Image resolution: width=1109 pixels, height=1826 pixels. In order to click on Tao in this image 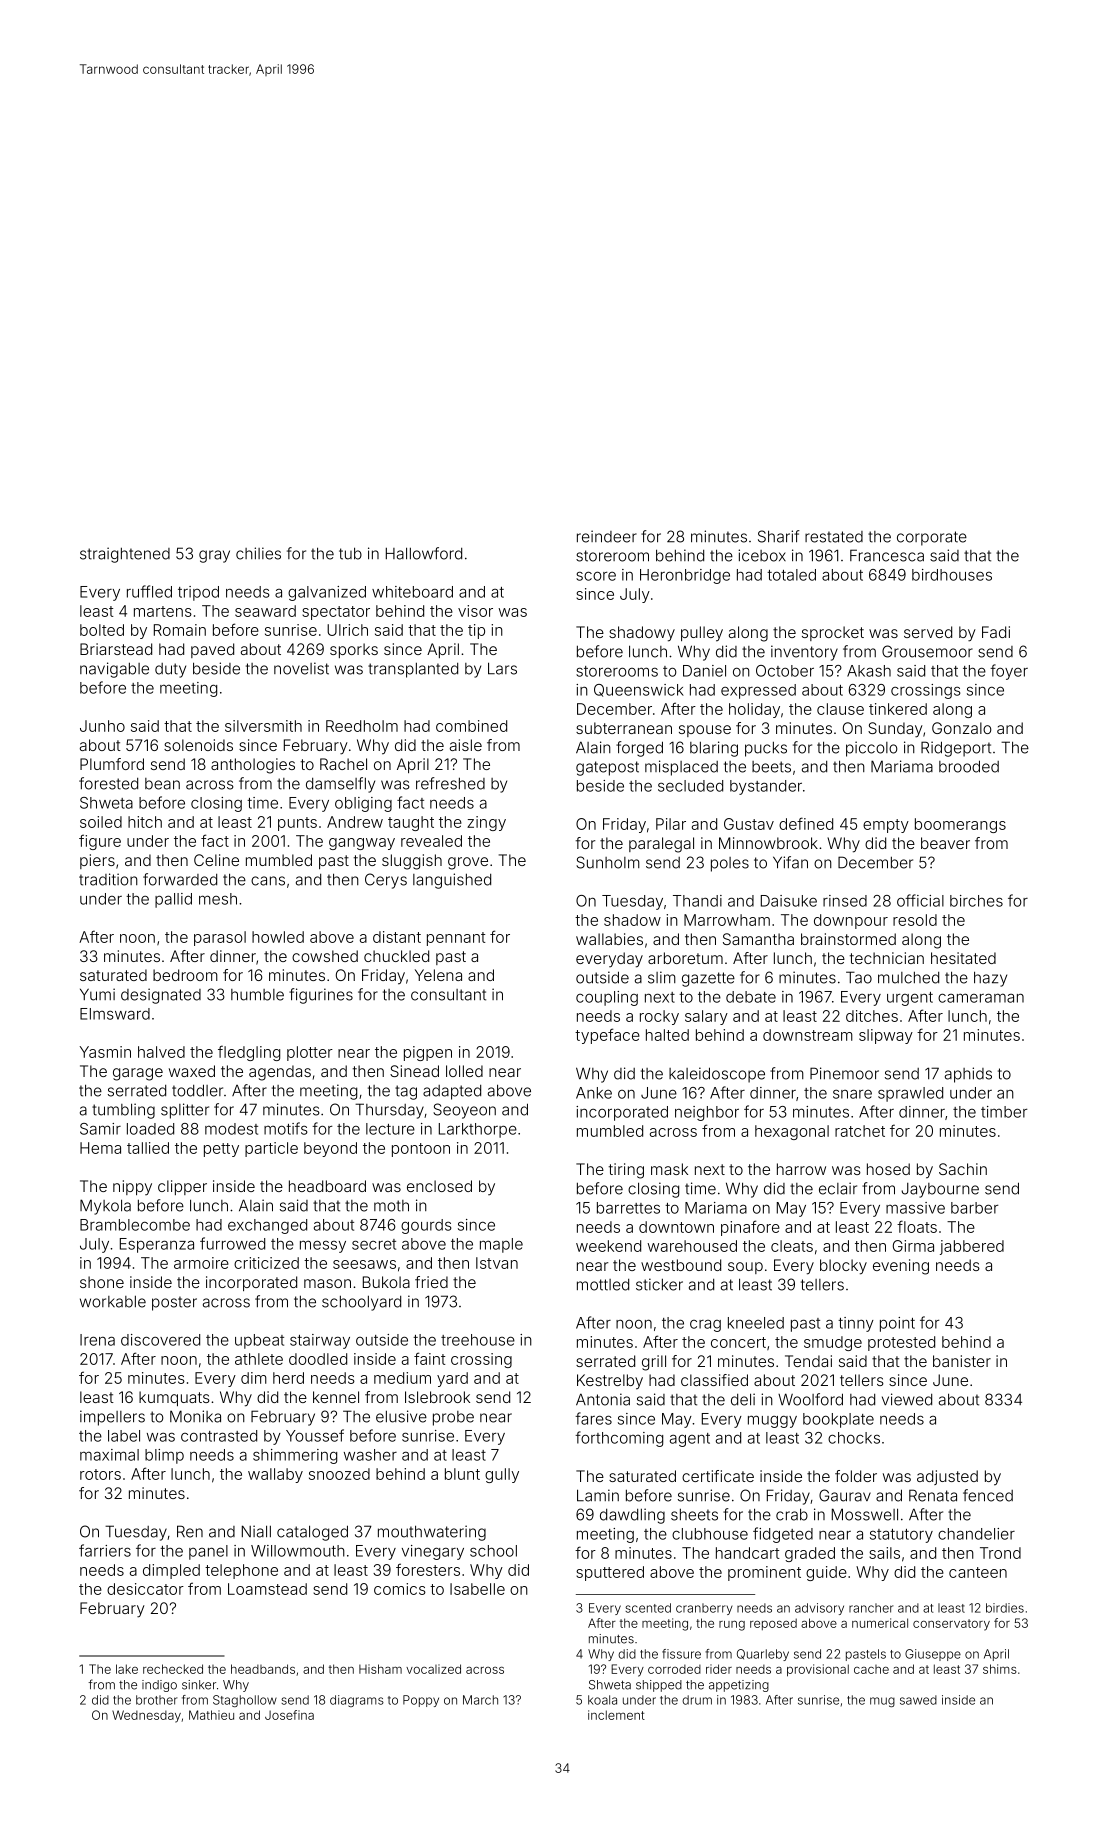, I will do `click(859, 977)`.
